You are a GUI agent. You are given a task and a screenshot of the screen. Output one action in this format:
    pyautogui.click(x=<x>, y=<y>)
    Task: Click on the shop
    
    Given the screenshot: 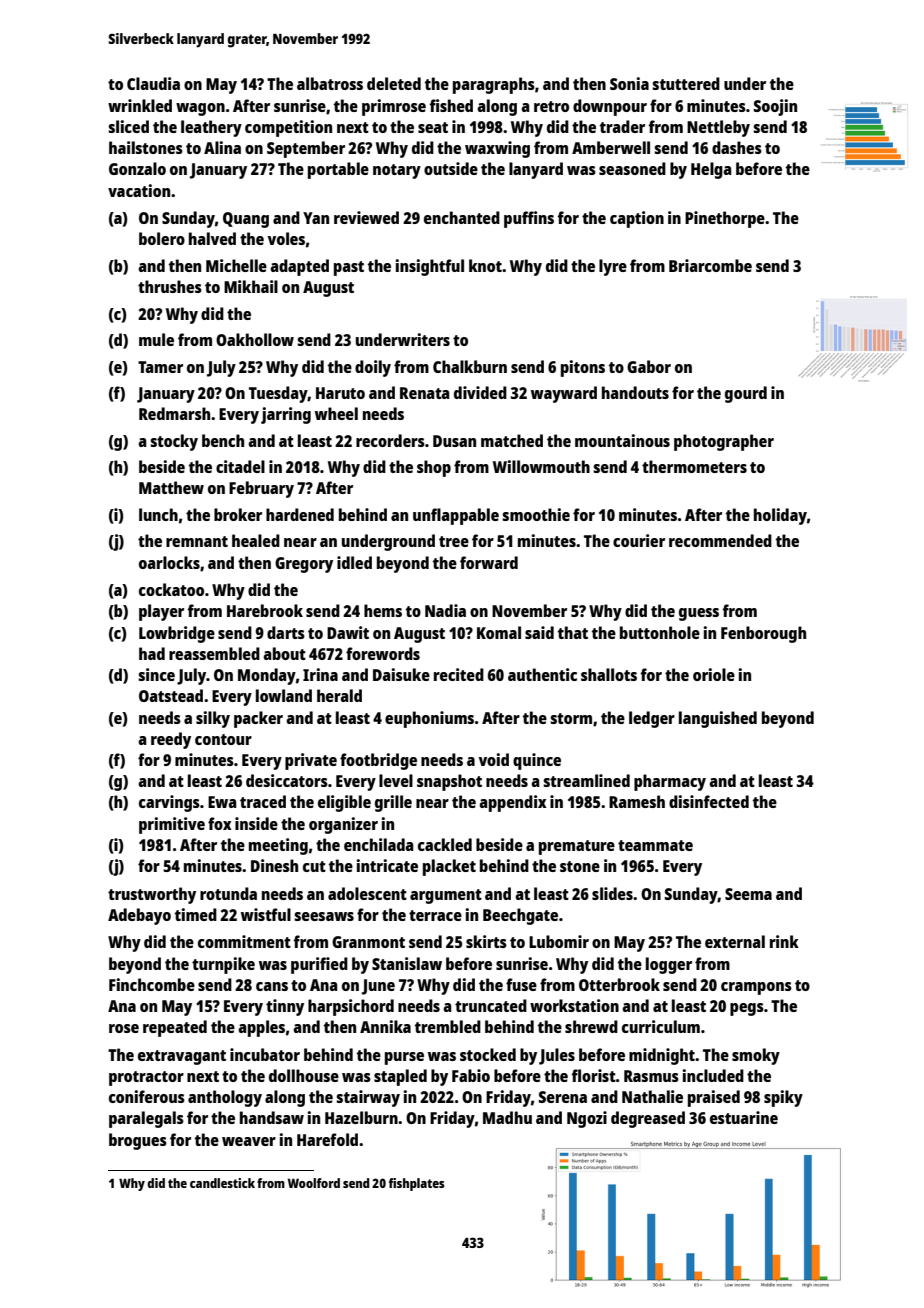 What is the action you would take?
    pyautogui.click(x=434, y=468)
